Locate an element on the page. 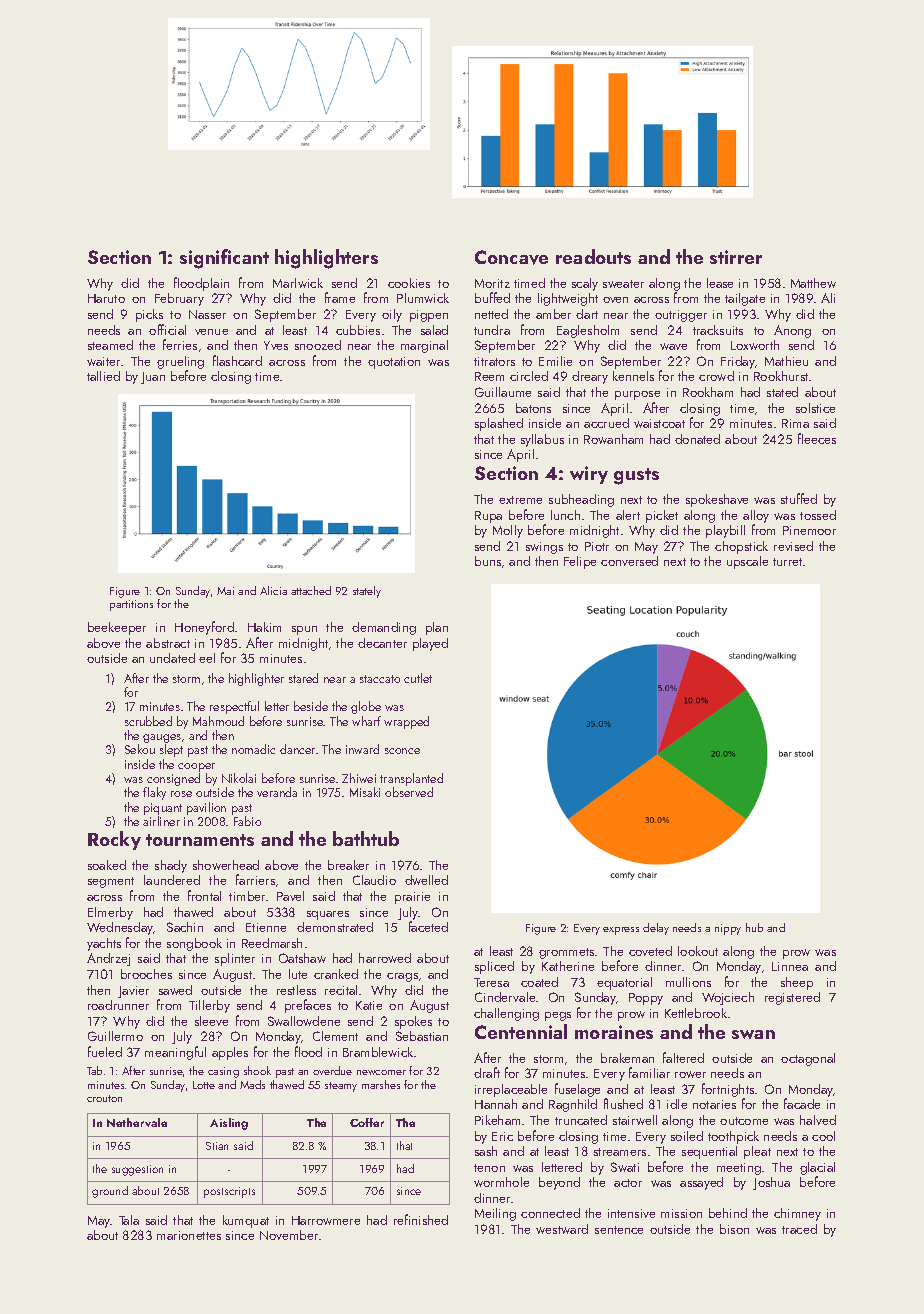 Image resolution: width=924 pixels, height=1314 pixels. Felipe is located at coordinates (580, 562).
